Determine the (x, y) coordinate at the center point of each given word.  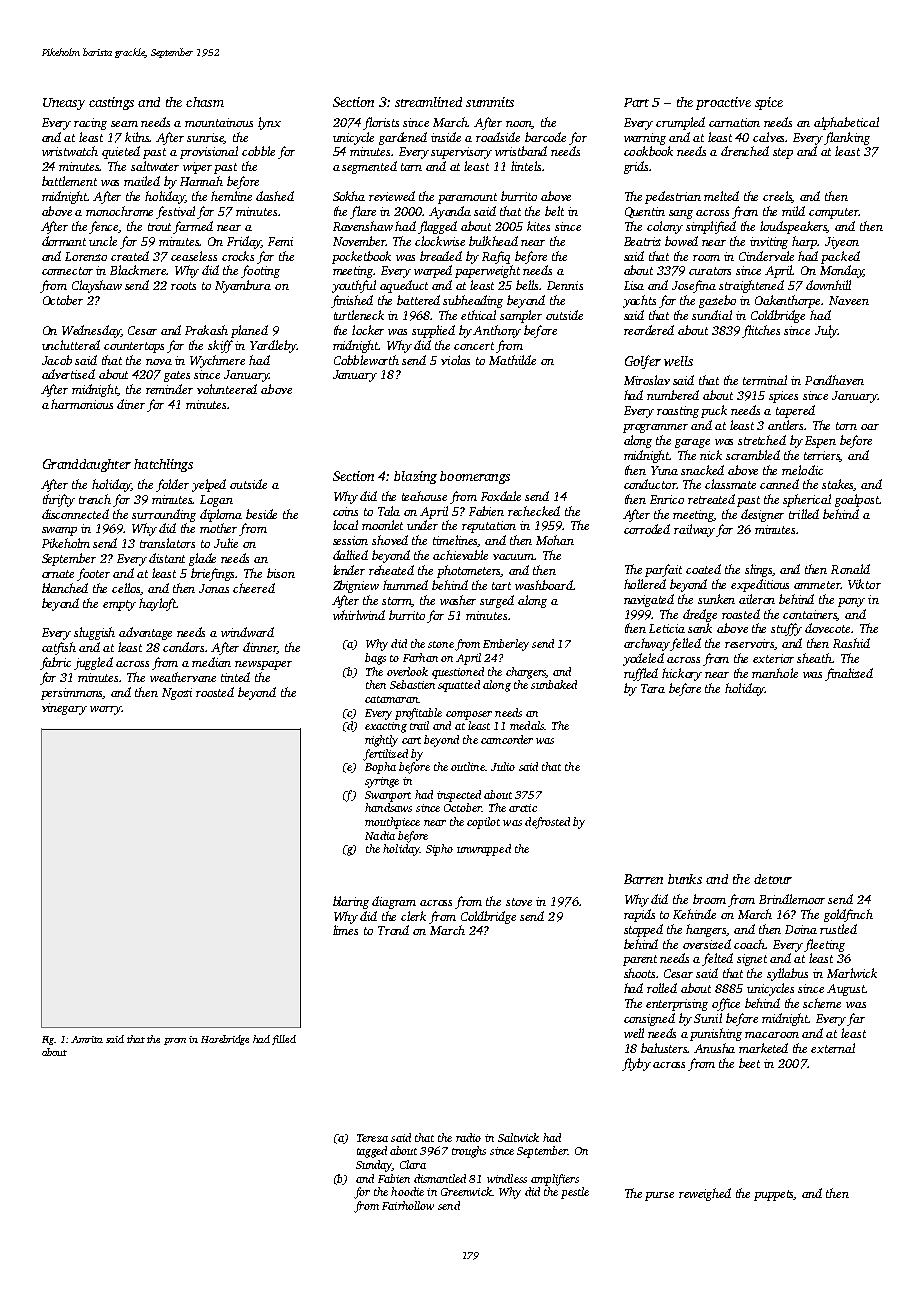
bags (375, 659)
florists (381, 123)
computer (834, 213)
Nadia (380, 835)
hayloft (158, 604)
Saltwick (518, 1137)
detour (773, 879)
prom (175, 1041)
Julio (503, 766)
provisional (209, 152)
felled (685, 644)
